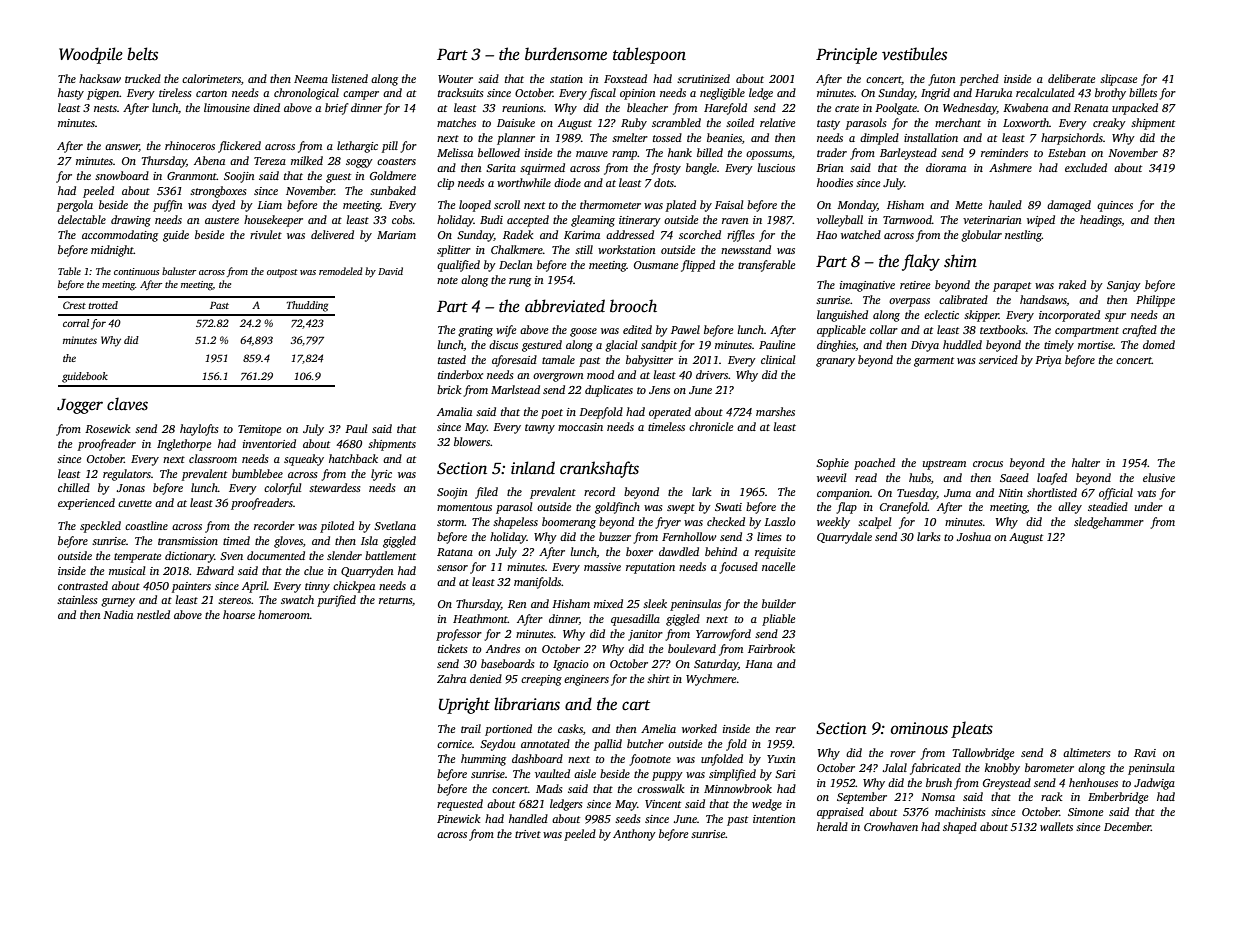 Image resolution: width=1233 pixels, height=952 pixels. What do you see at coordinates (960, 828) in the screenshot?
I see `shaped` at bounding box center [960, 828].
